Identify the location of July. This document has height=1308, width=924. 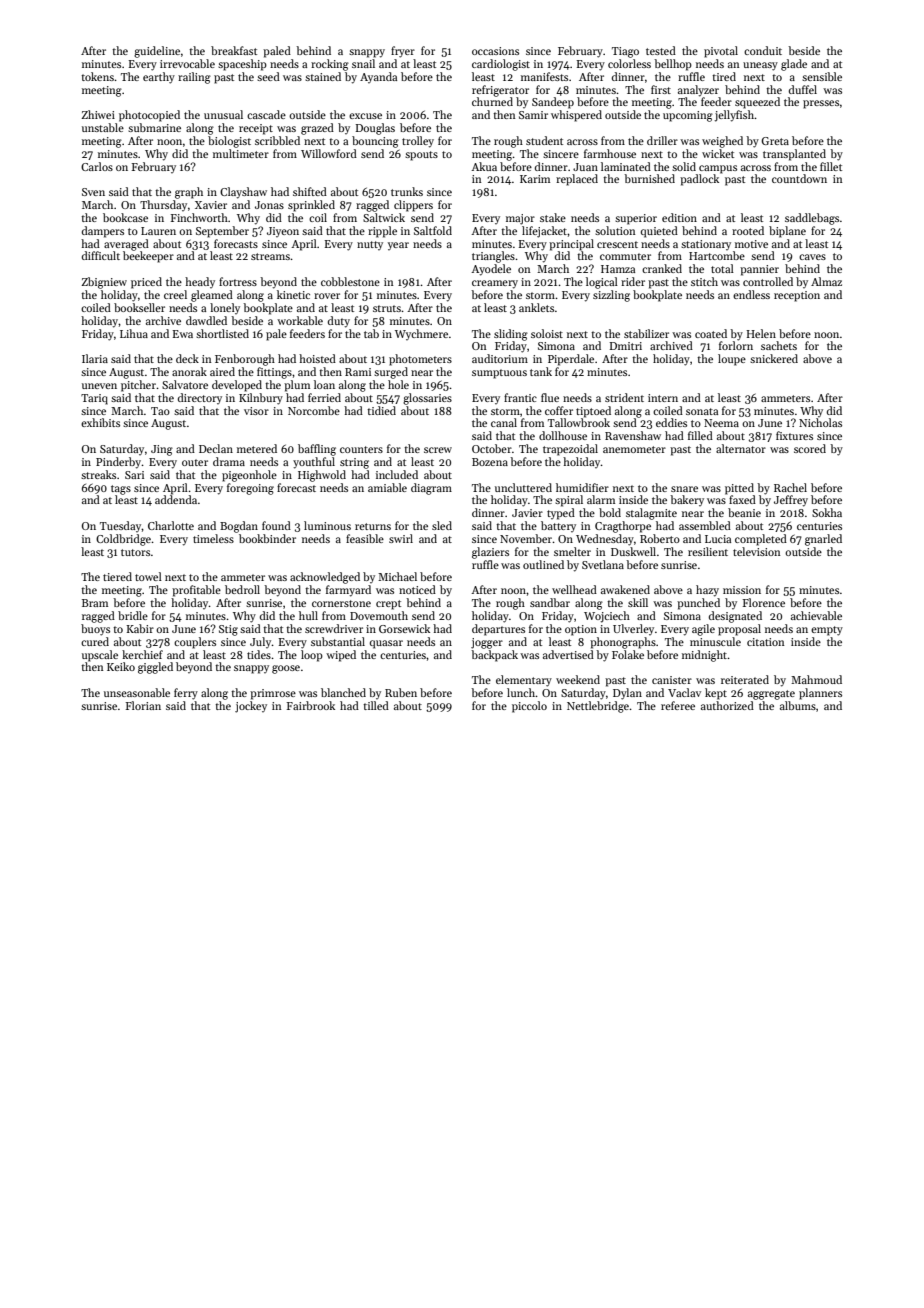
(261, 642).
